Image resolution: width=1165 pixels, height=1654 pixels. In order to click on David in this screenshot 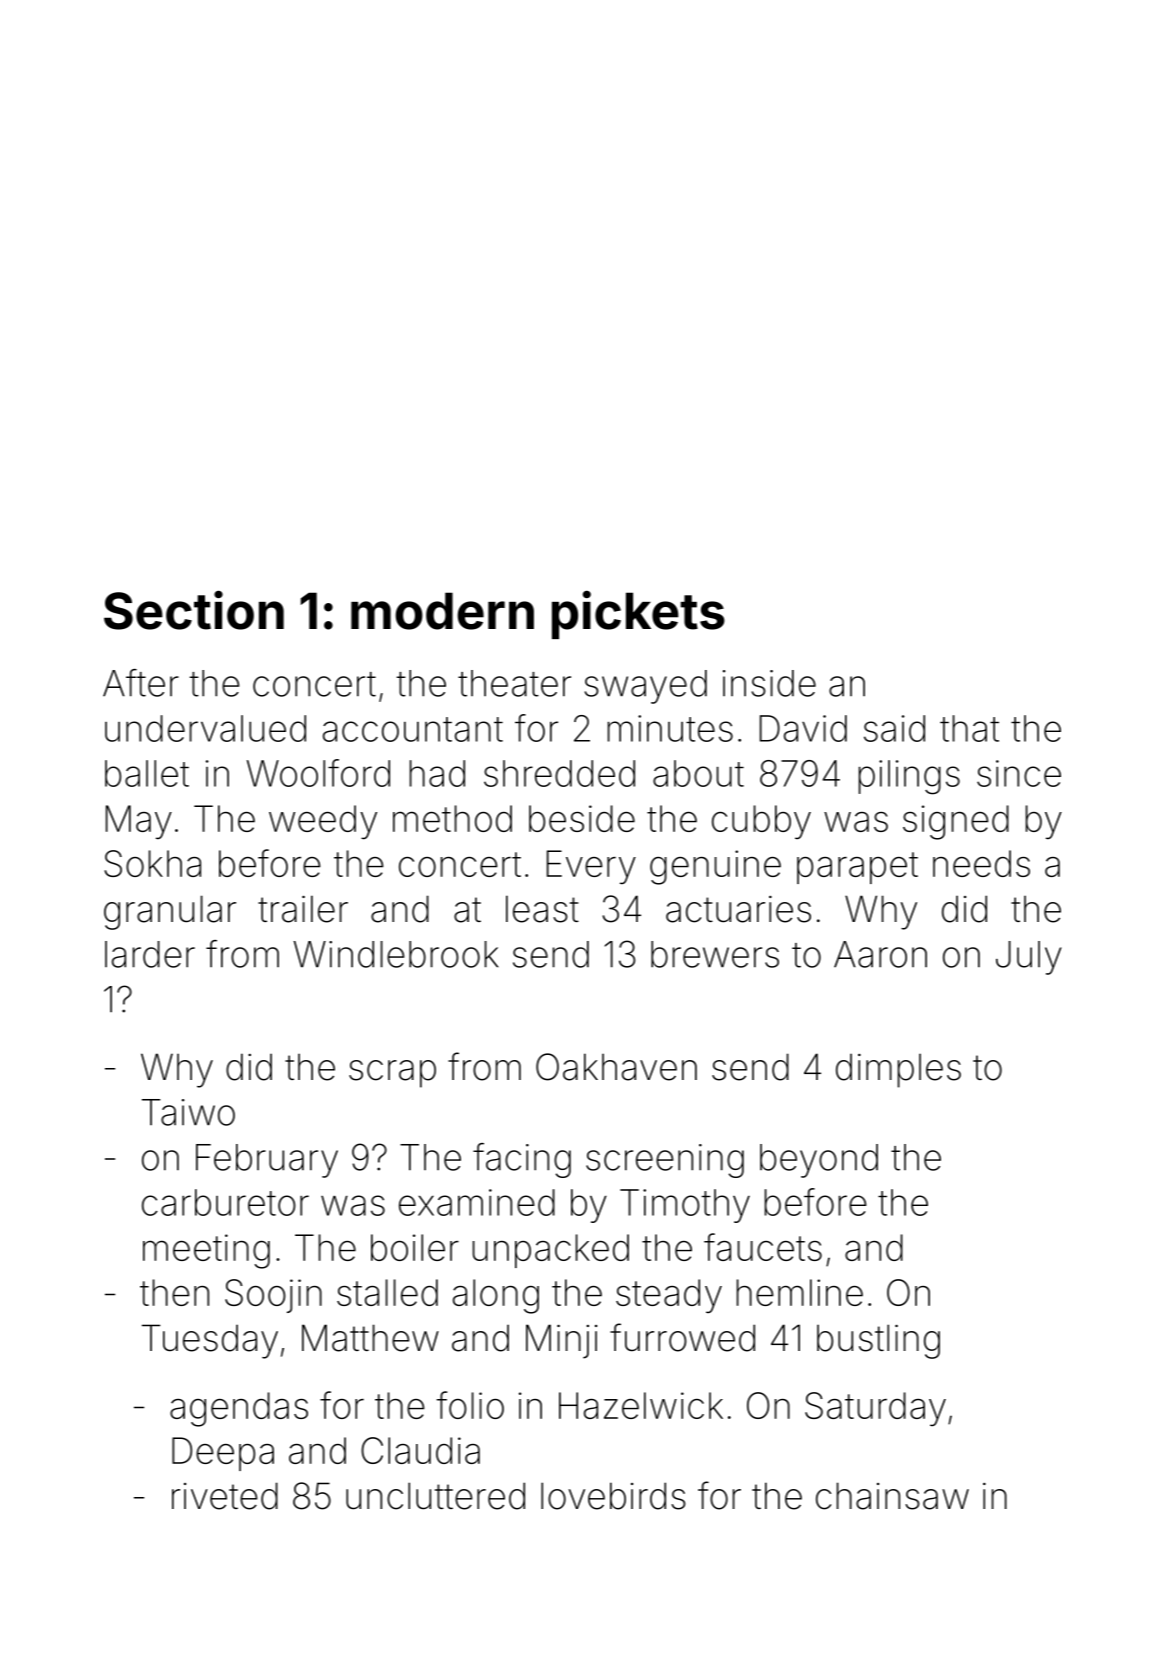, I will do `click(803, 728)`.
